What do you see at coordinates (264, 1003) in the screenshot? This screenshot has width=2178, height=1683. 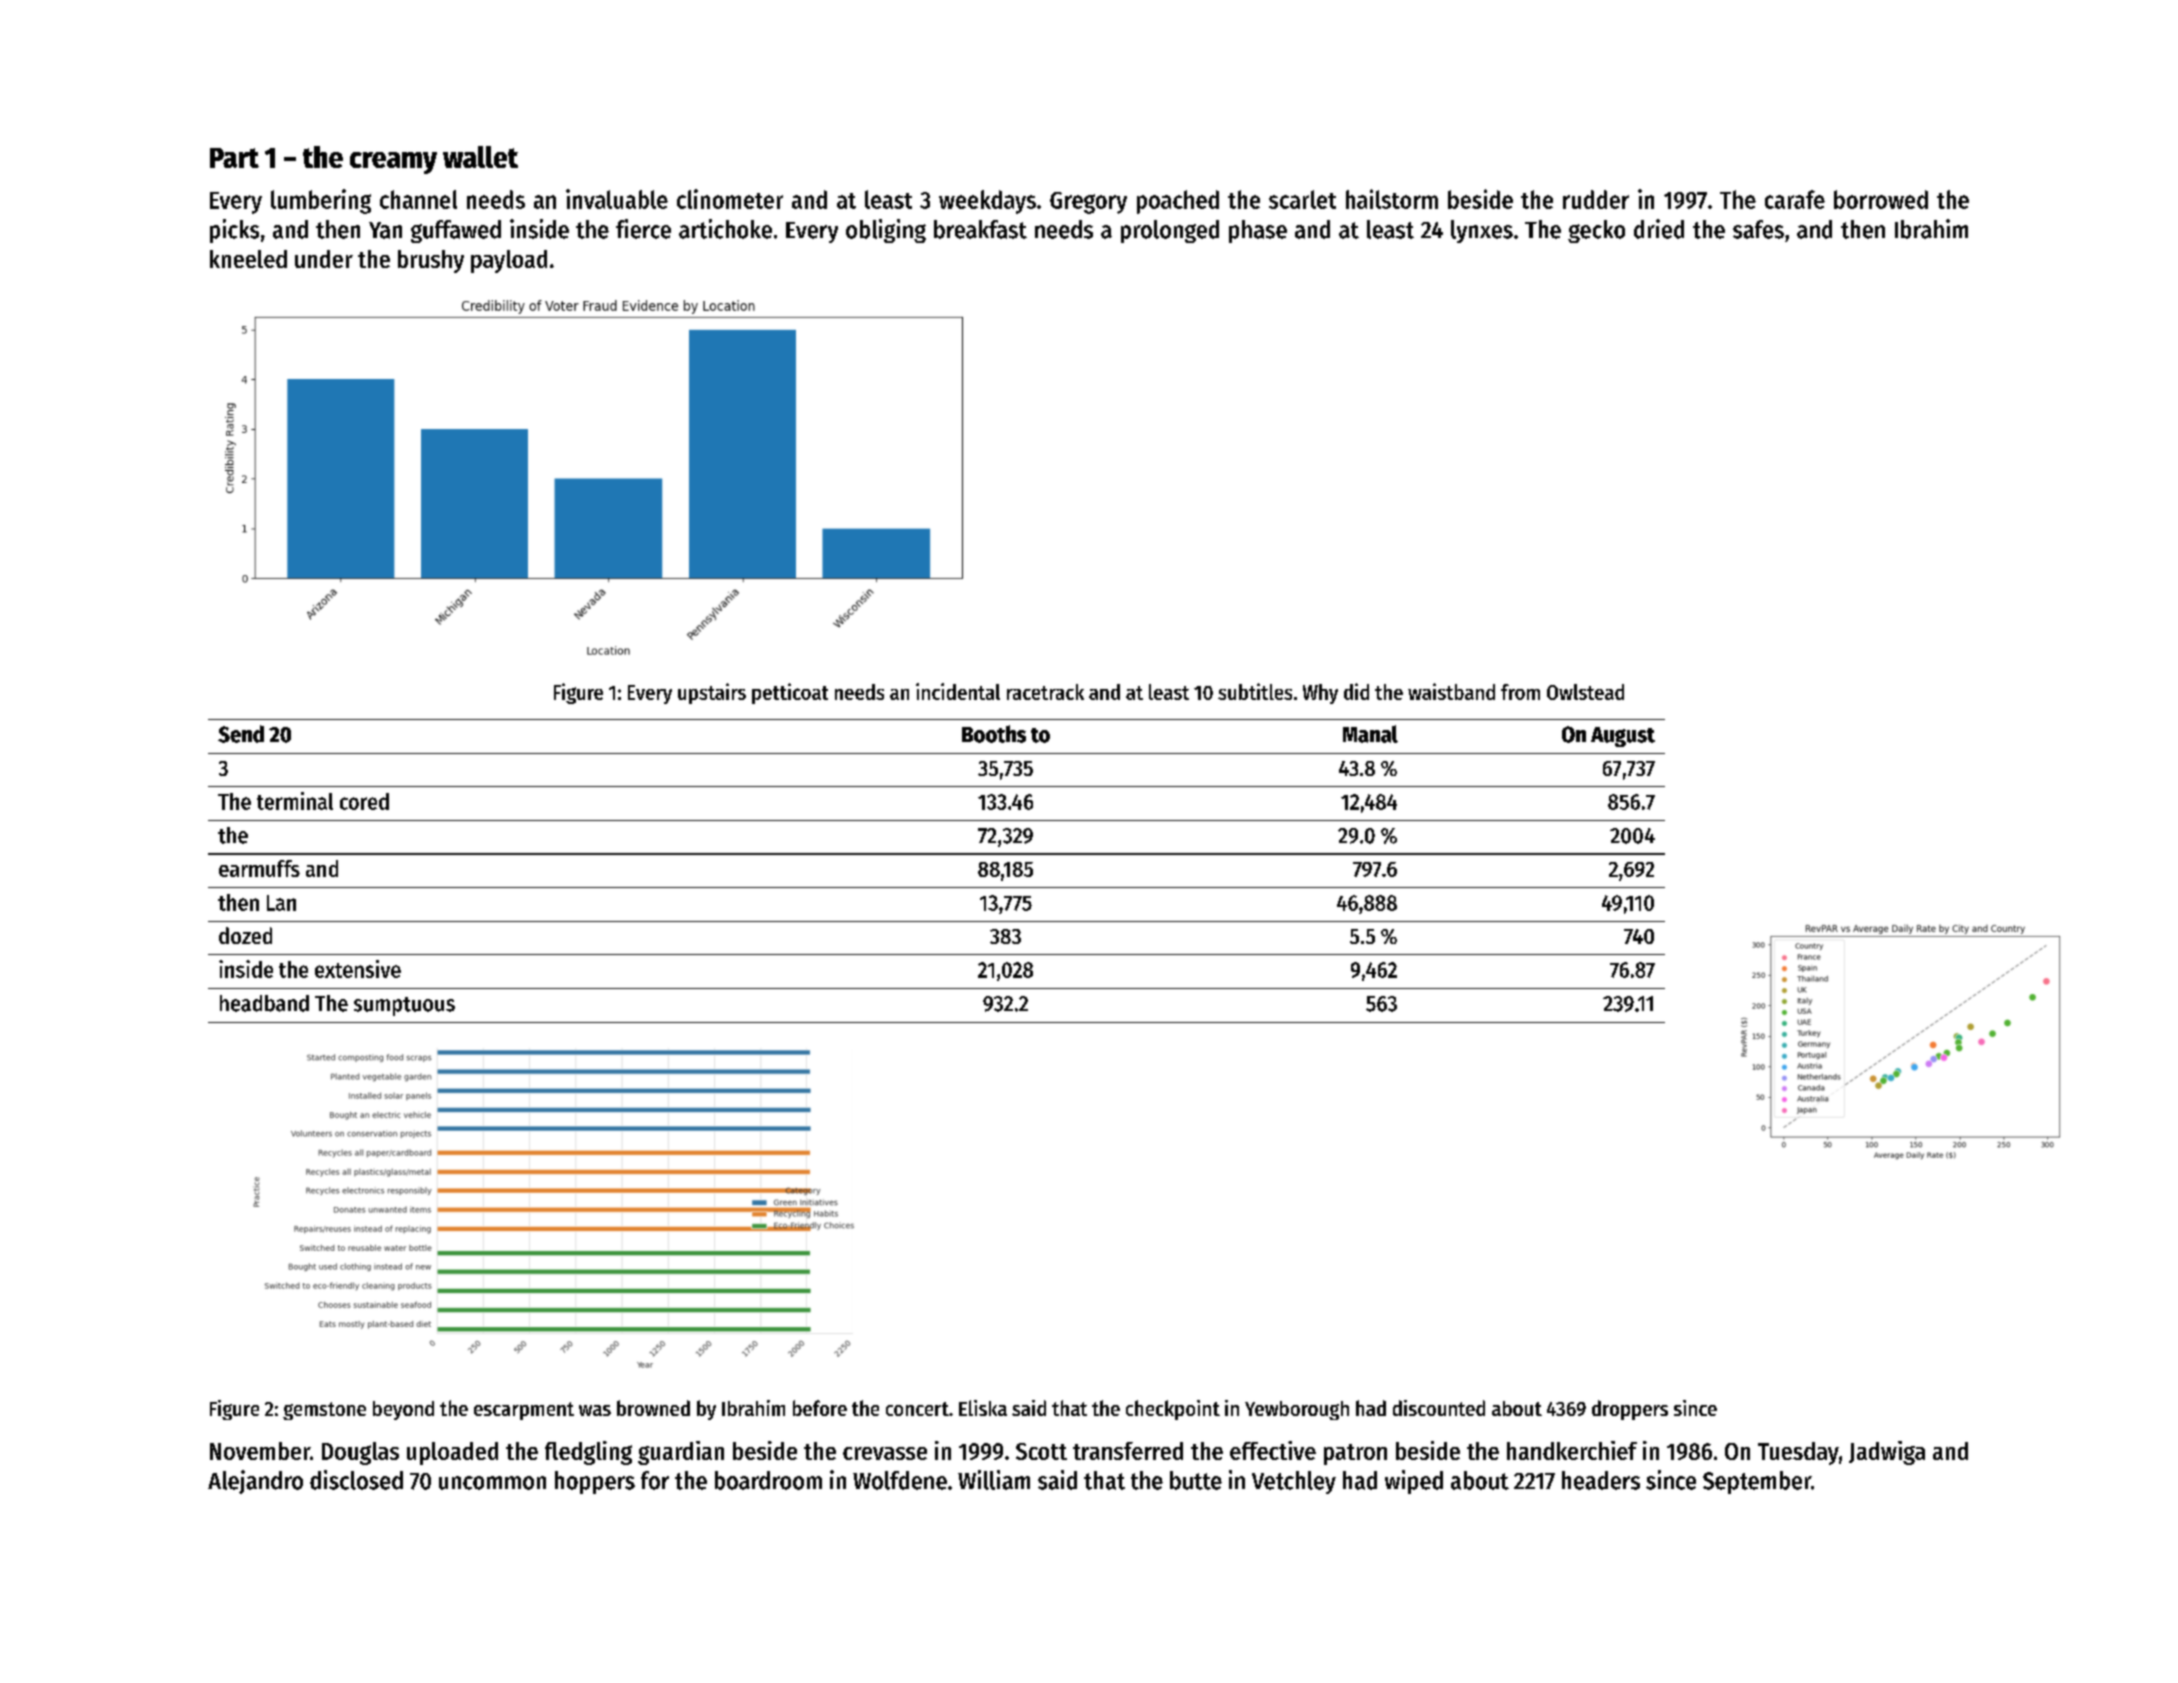 I see `headband` at bounding box center [264, 1003].
